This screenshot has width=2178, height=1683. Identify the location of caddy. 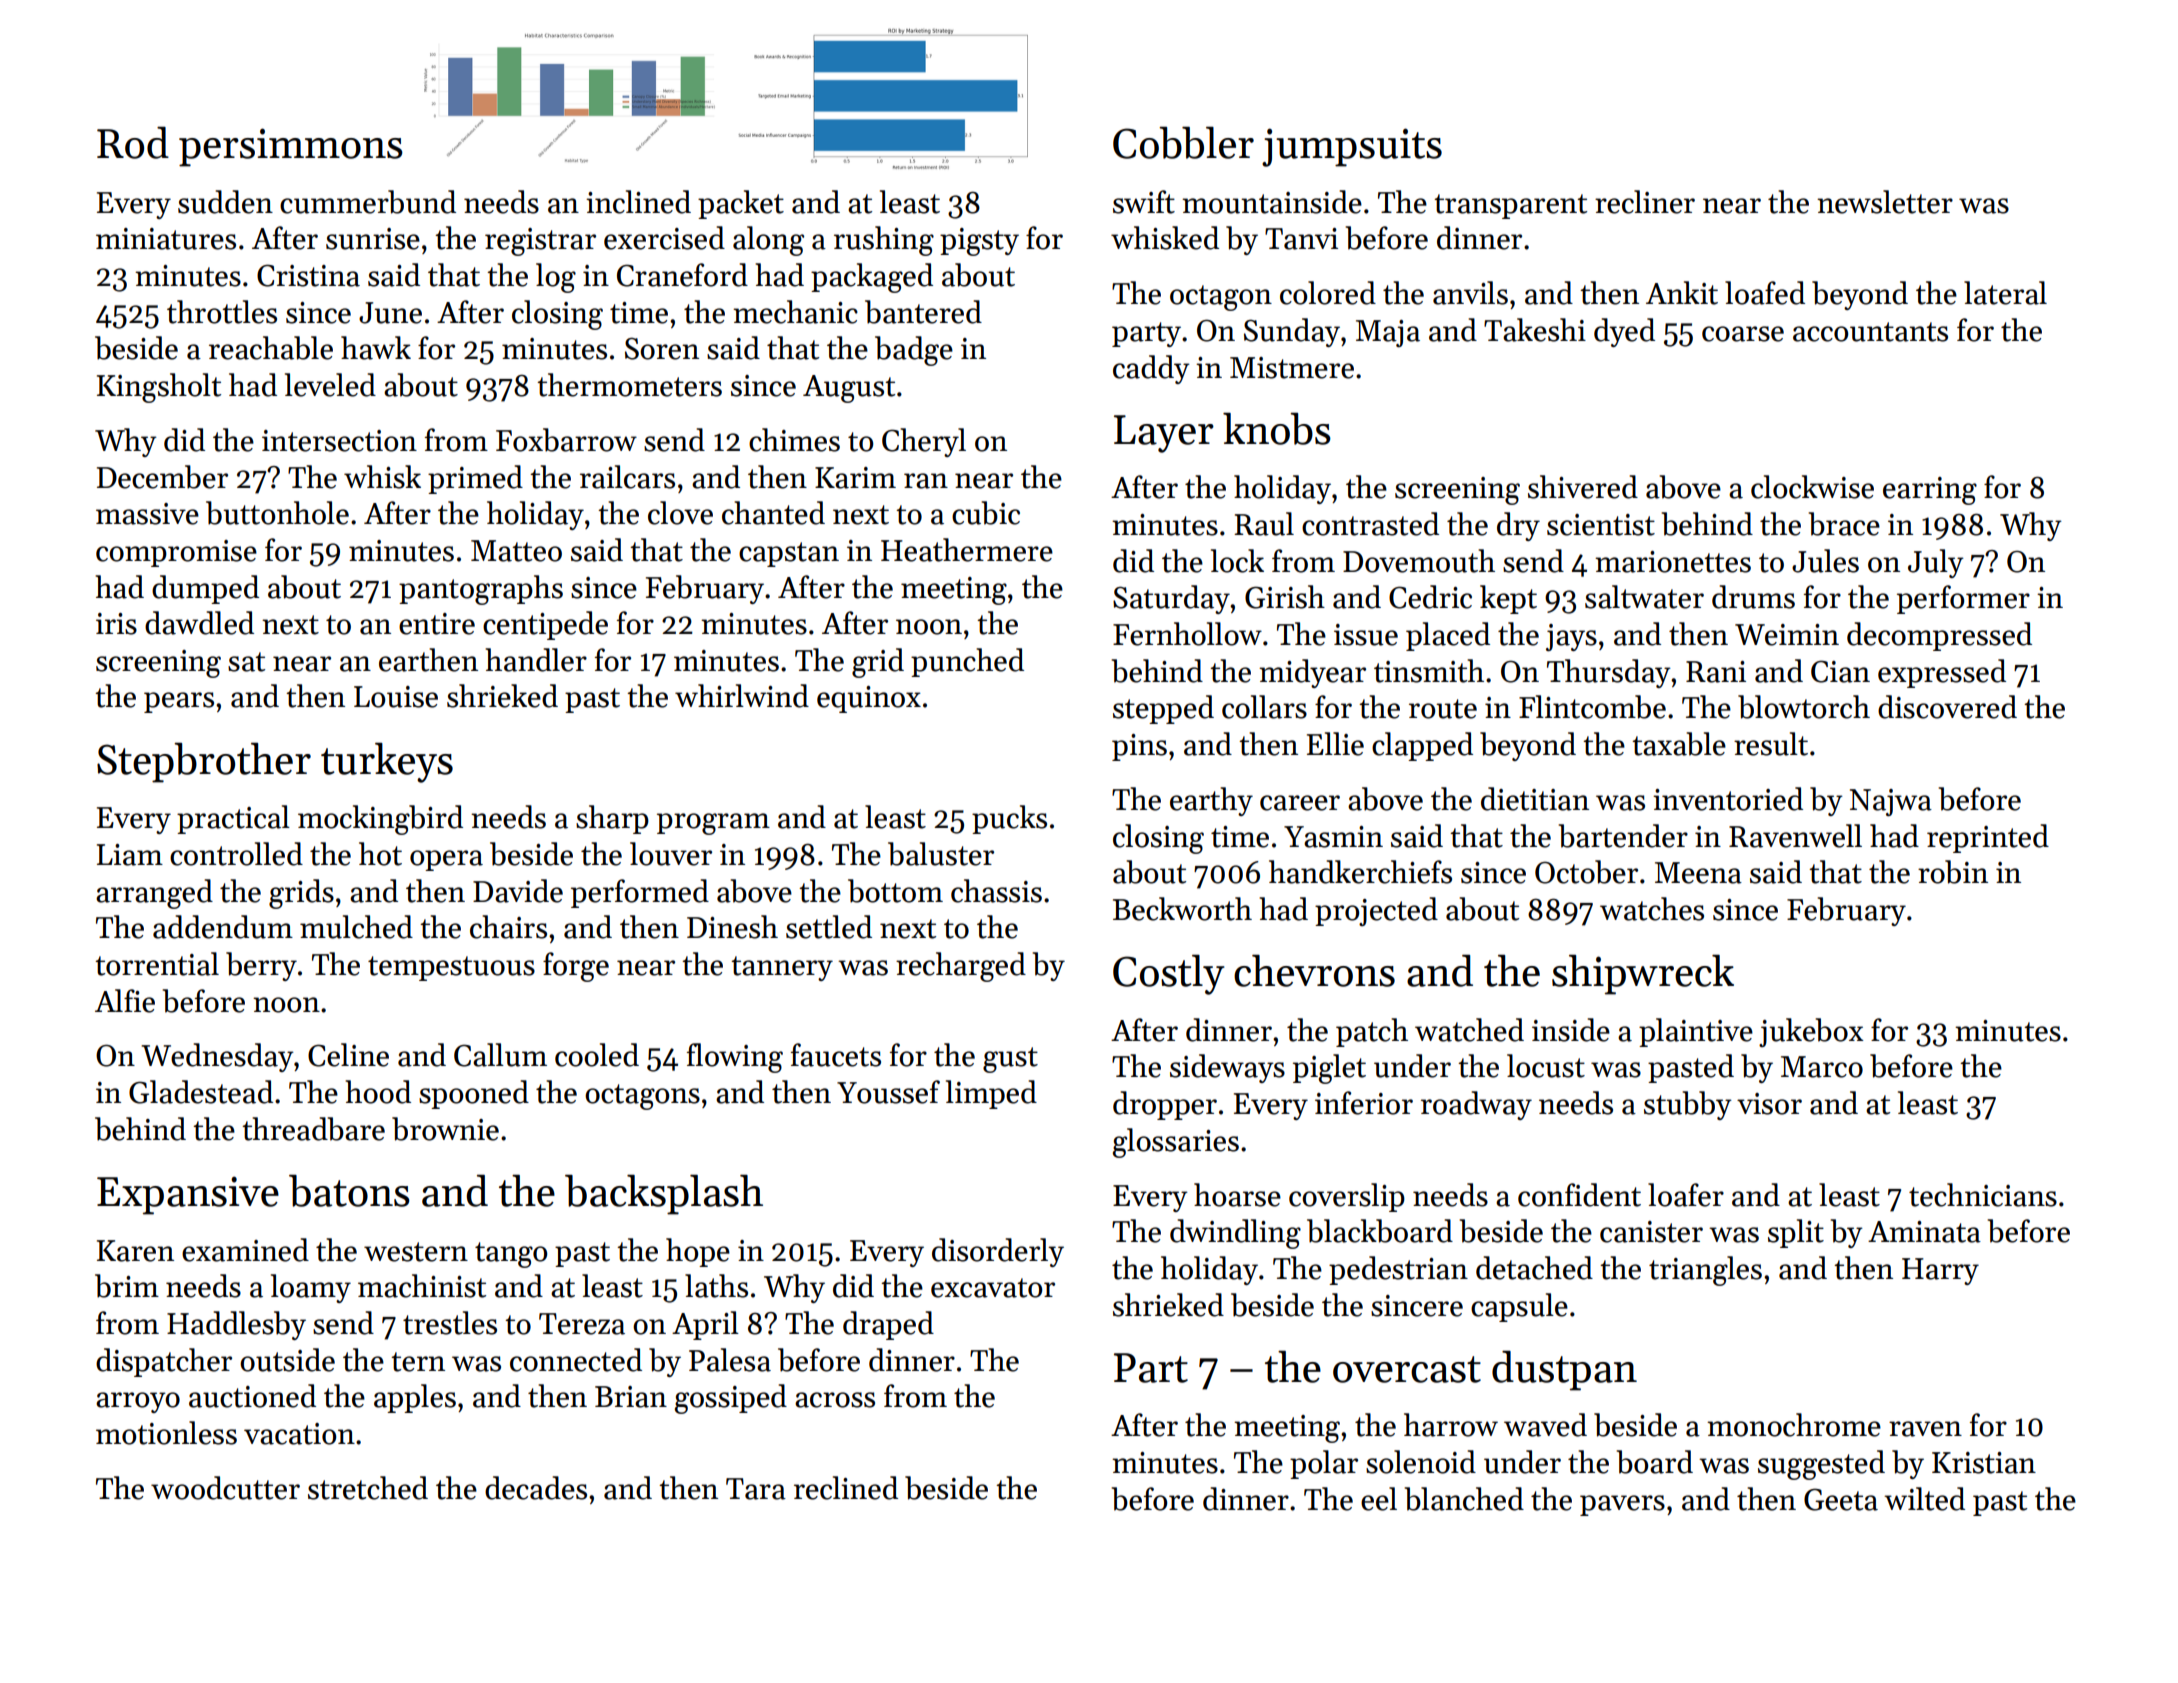
(1151, 369).
